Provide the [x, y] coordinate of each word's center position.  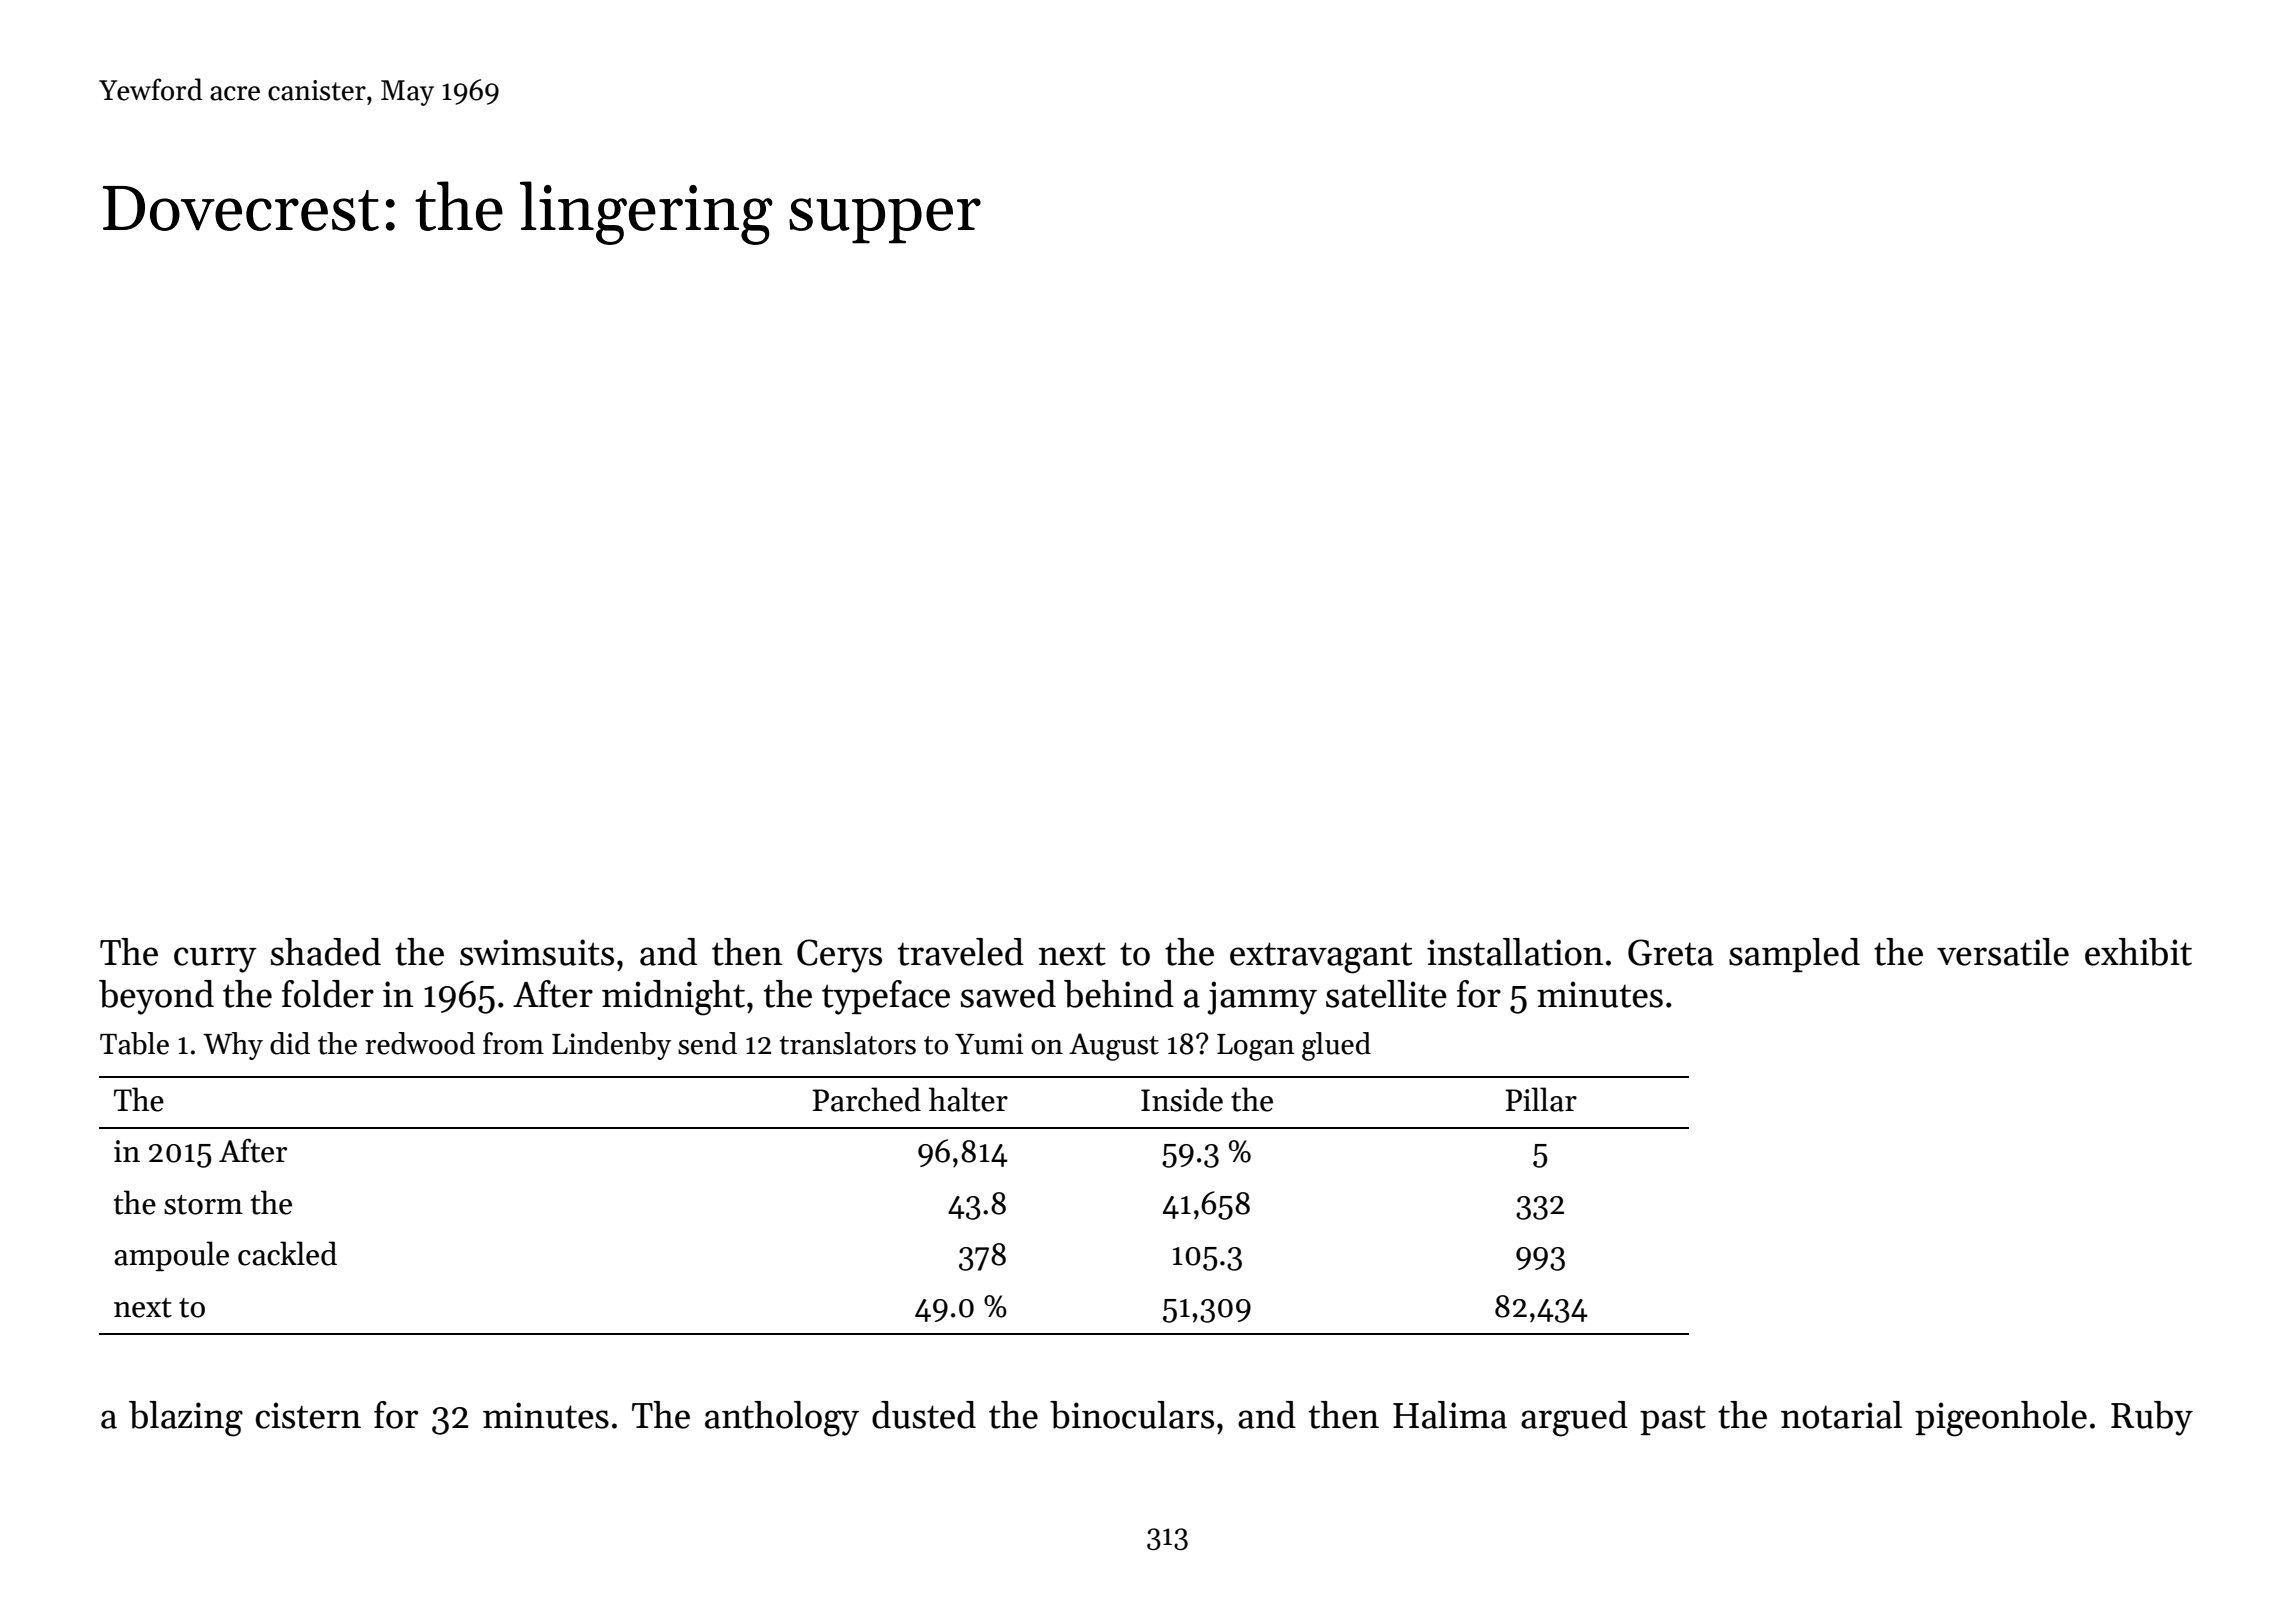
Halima [1450, 1415]
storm [203, 1205]
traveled [961, 952]
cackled [287, 1253]
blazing [186, 1419]
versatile [2003, 952]
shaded [326, 952]
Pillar [1541, 1099]
